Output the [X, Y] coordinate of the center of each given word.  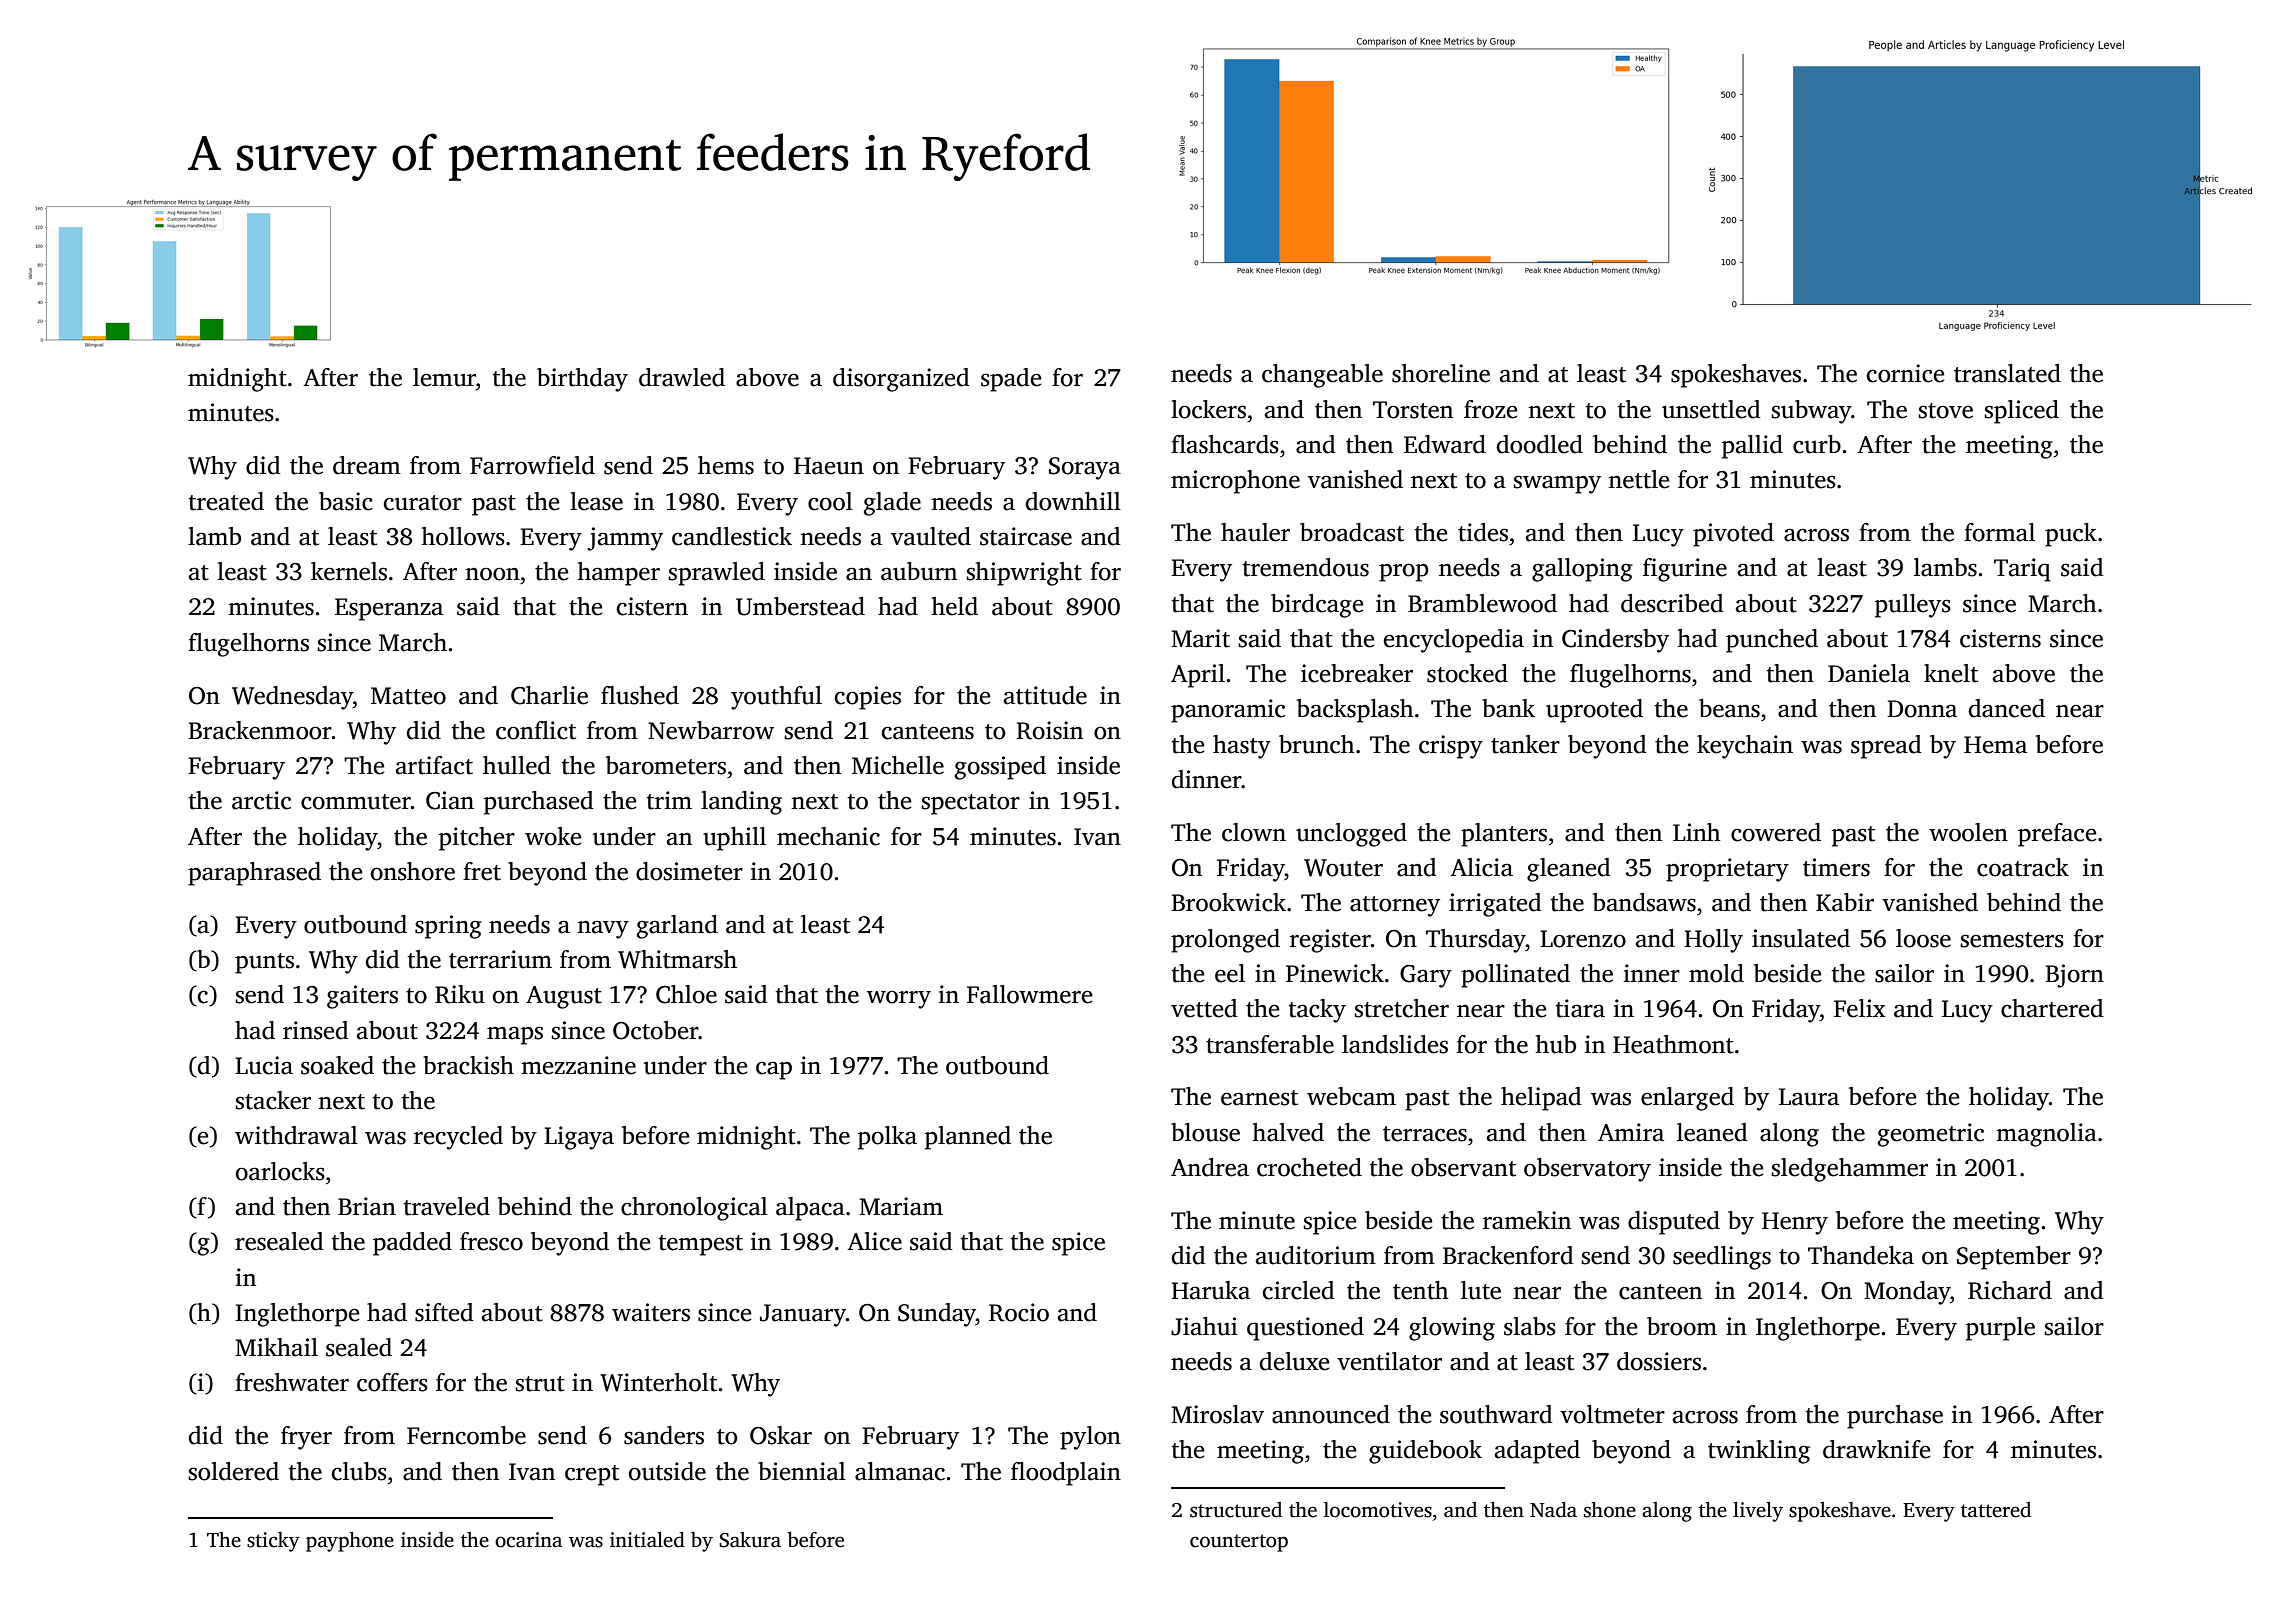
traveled [447, 1206]
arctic [261, 800]
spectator [970, 804]
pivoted [1733, 535]
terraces [1425, 1134]
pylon [1090, 1438]
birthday [582, 380]
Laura [1809, 1097]
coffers [392, 1382]
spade [1011, 380]
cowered [1776, 832]
